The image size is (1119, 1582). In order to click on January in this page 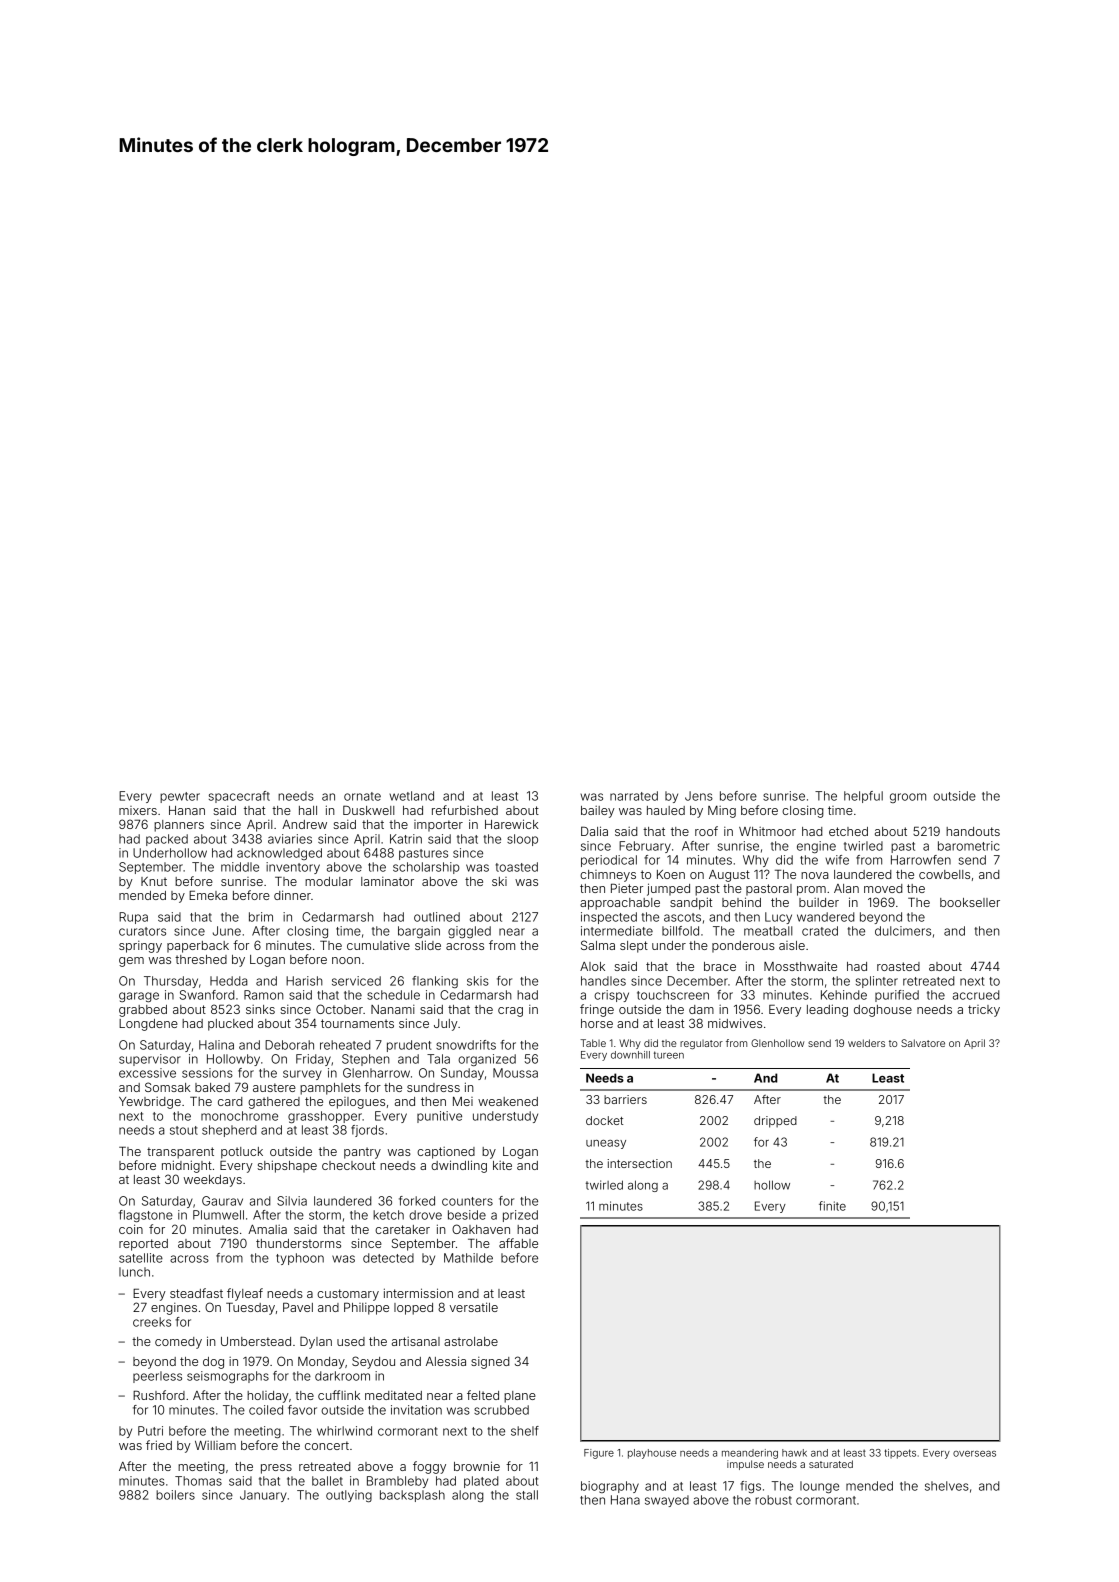, I will do `click(263, 1496)`.
